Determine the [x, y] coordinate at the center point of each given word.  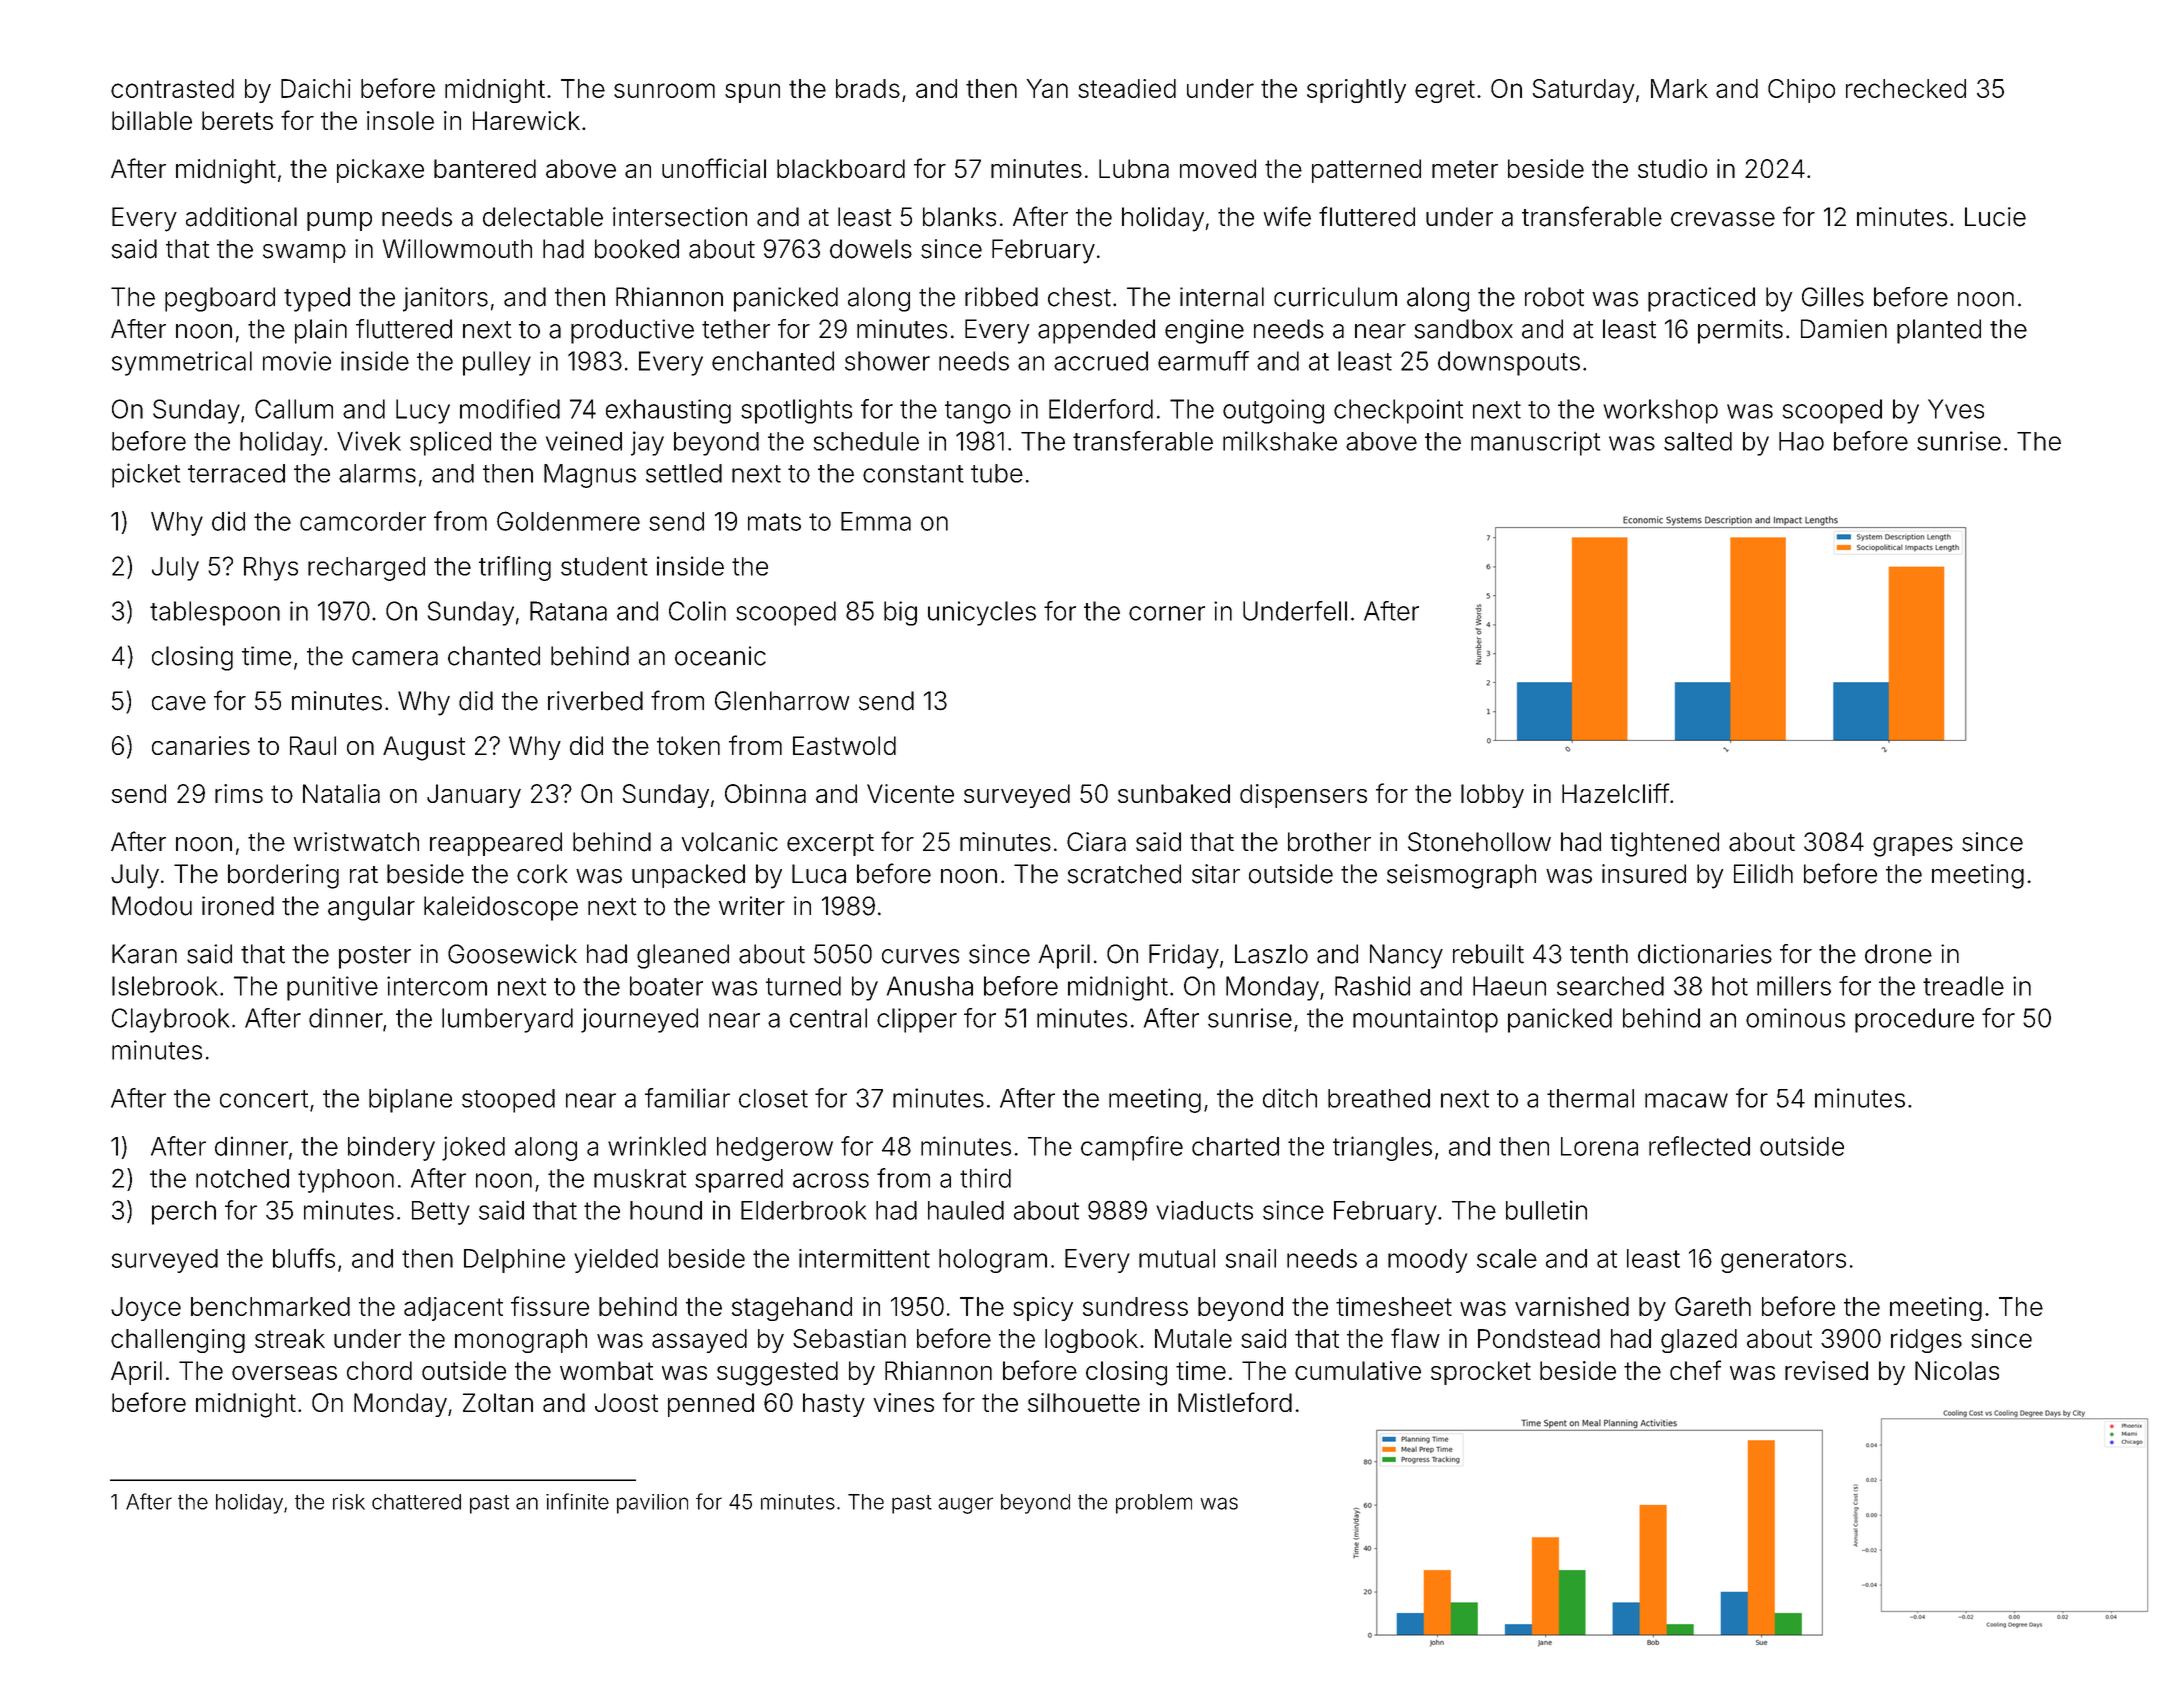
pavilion [652, 1504]
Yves [1956, 409]
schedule [866, 441]
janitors [445, 299]
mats [774, 522]
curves [920, 956]
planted [1939, 331]
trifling [515, 568]
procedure [1914, 1020]
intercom [437, 986]
